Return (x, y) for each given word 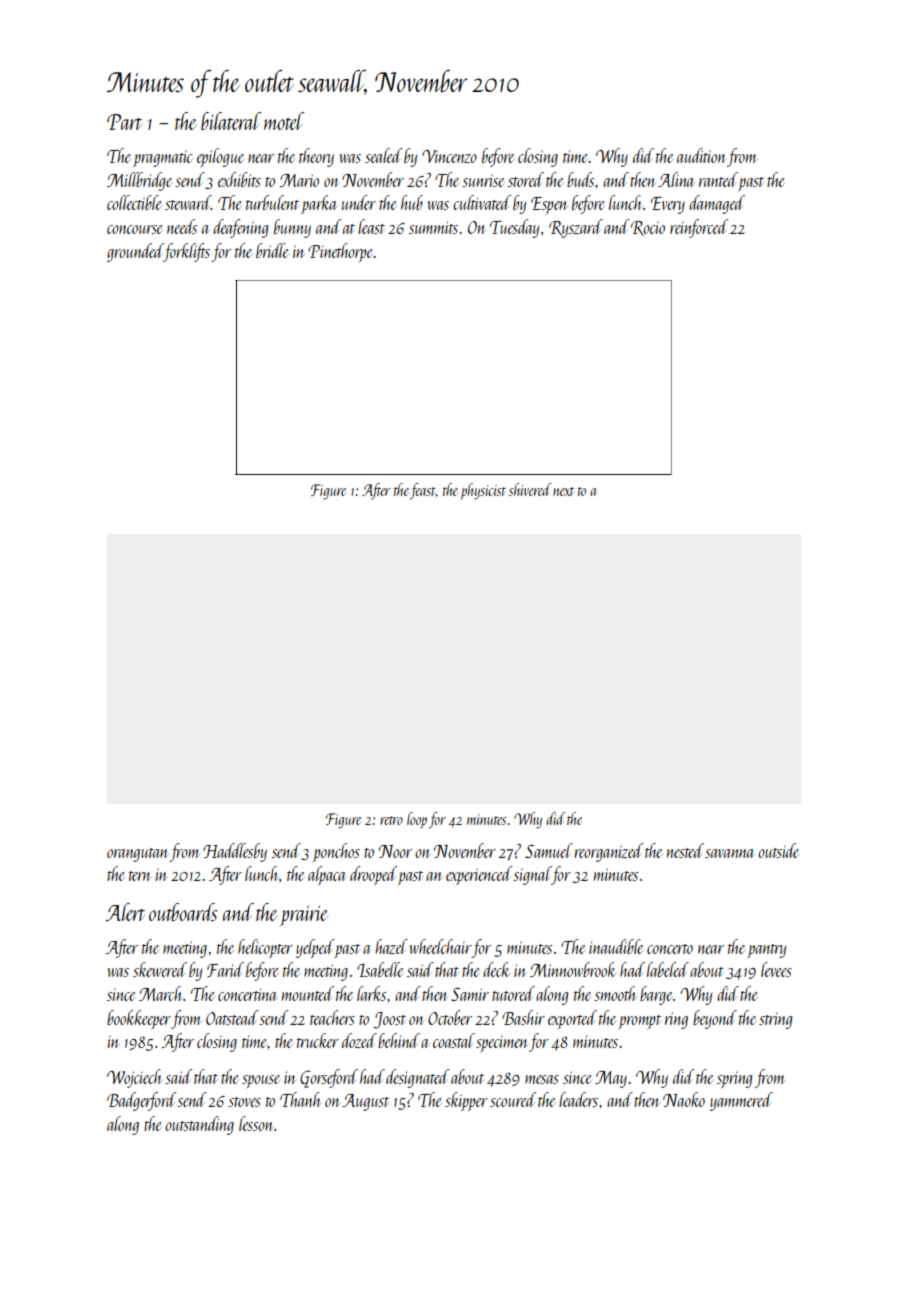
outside (778, 850)
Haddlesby (235, 852)
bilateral (231, 121)
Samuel (549, 850)
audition (701, 155)
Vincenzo (449, 156)
